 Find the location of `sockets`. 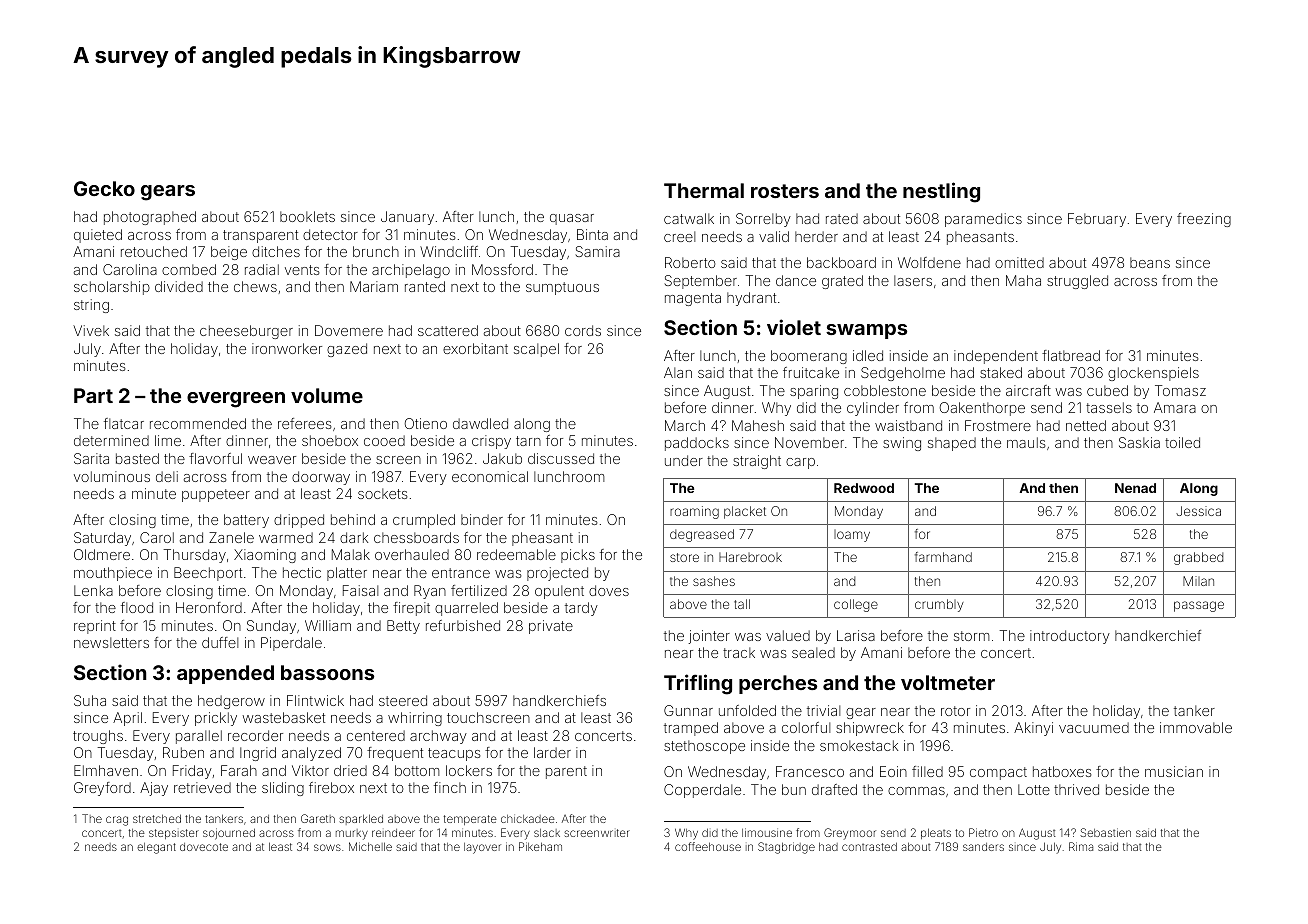

sockets is located at coordinates (383, 493).
